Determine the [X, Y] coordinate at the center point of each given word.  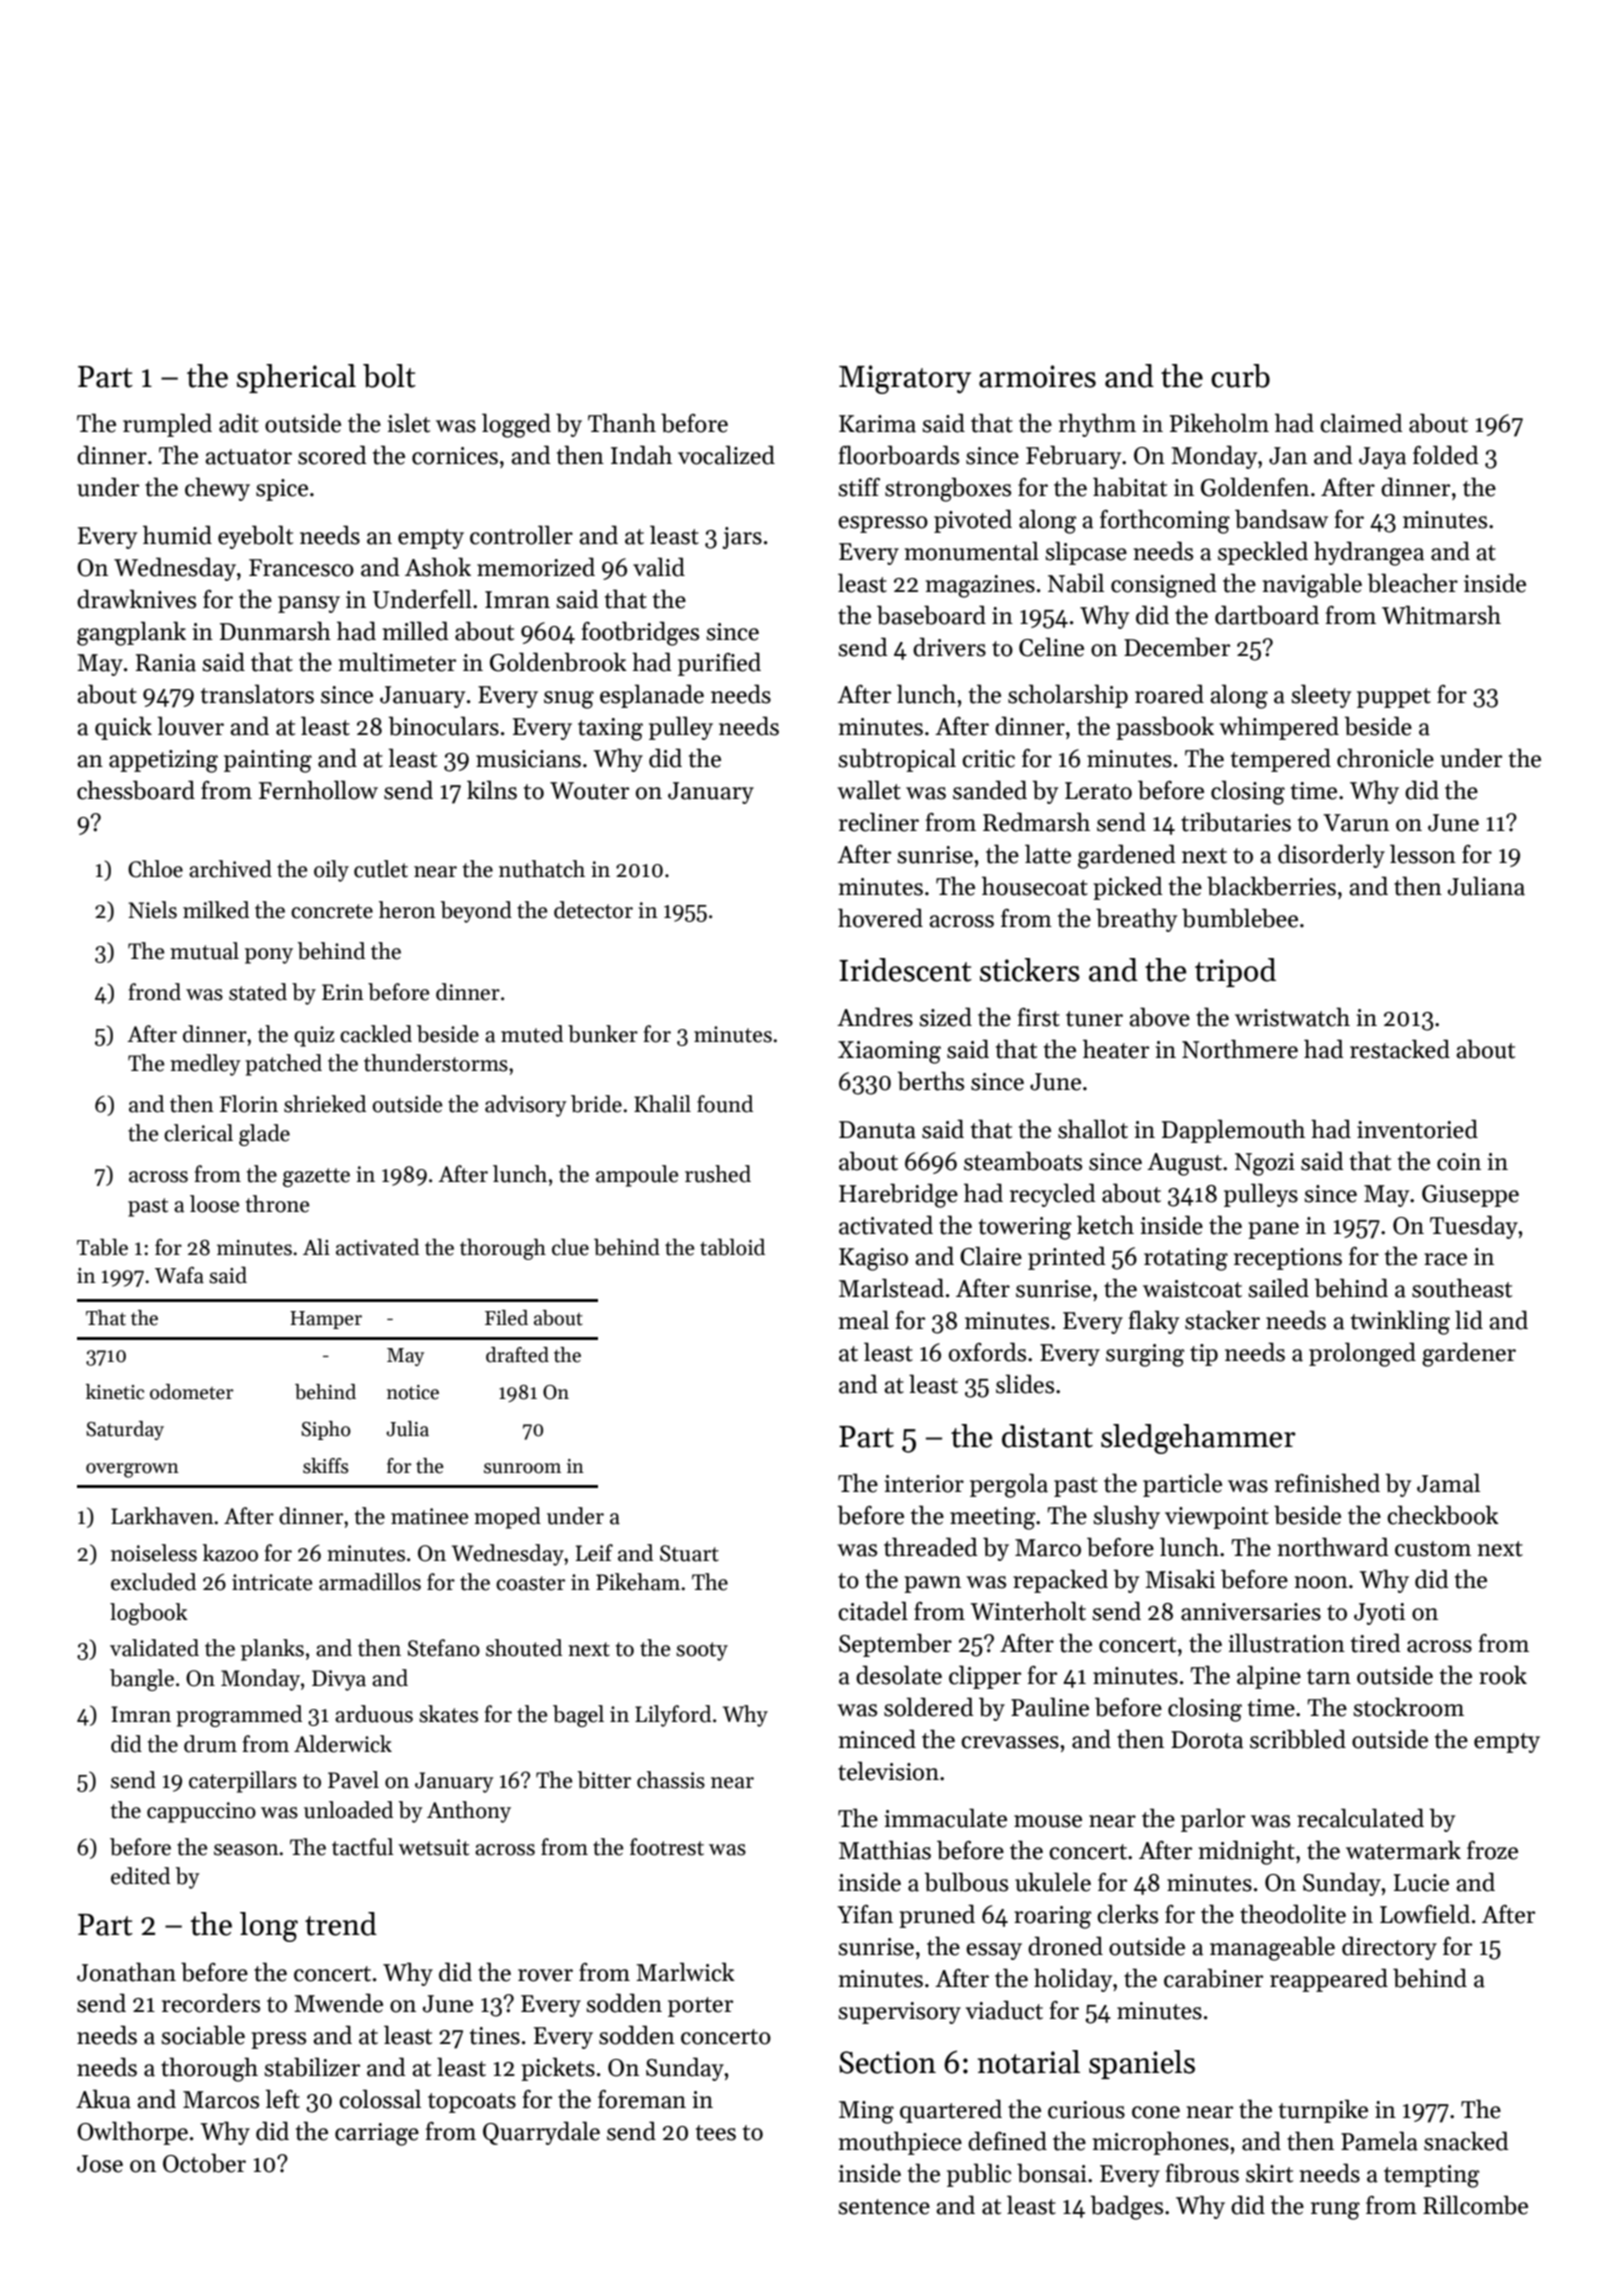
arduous [374, 1714]
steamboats [1023, 1161]
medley [205, 1065]
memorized [536, 567]
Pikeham [638, 1582]
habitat [1130, 487]
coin [1459, 1162]
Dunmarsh [275, 631]
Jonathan [126, 1972]
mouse [1048, 1821]
